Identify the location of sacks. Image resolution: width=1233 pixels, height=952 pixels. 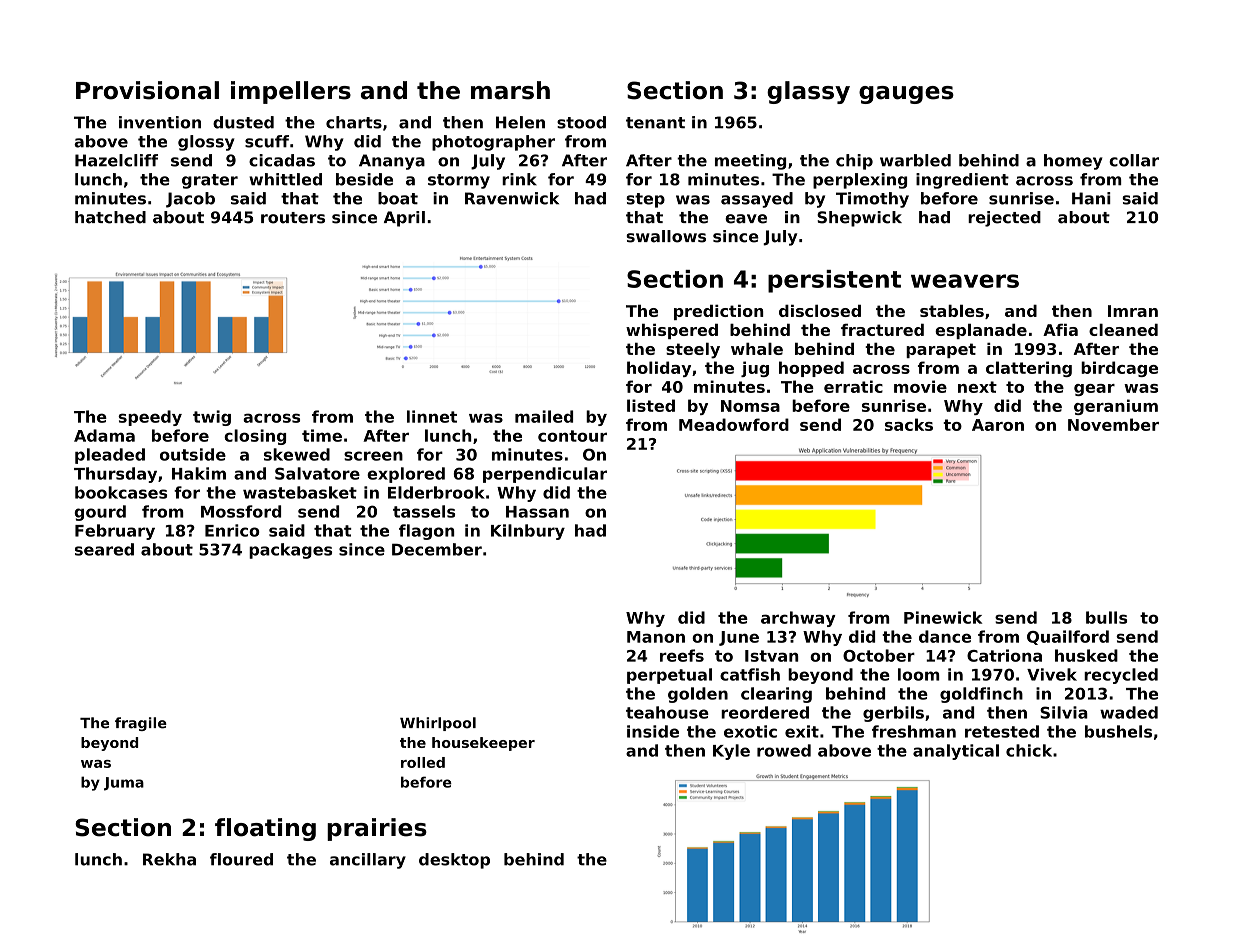
(909, 424).
